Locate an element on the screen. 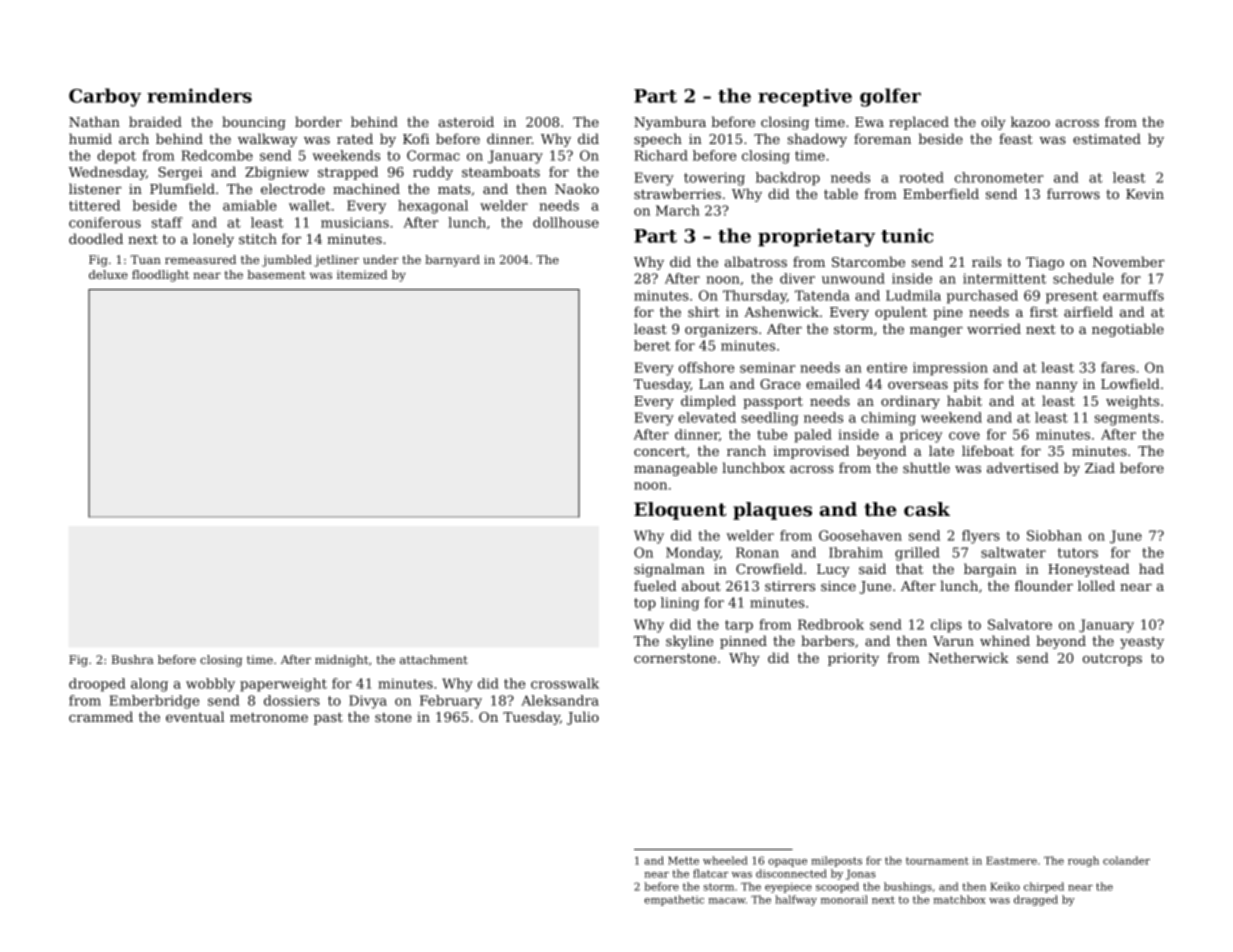  along is located at coordinates (149, 685).
